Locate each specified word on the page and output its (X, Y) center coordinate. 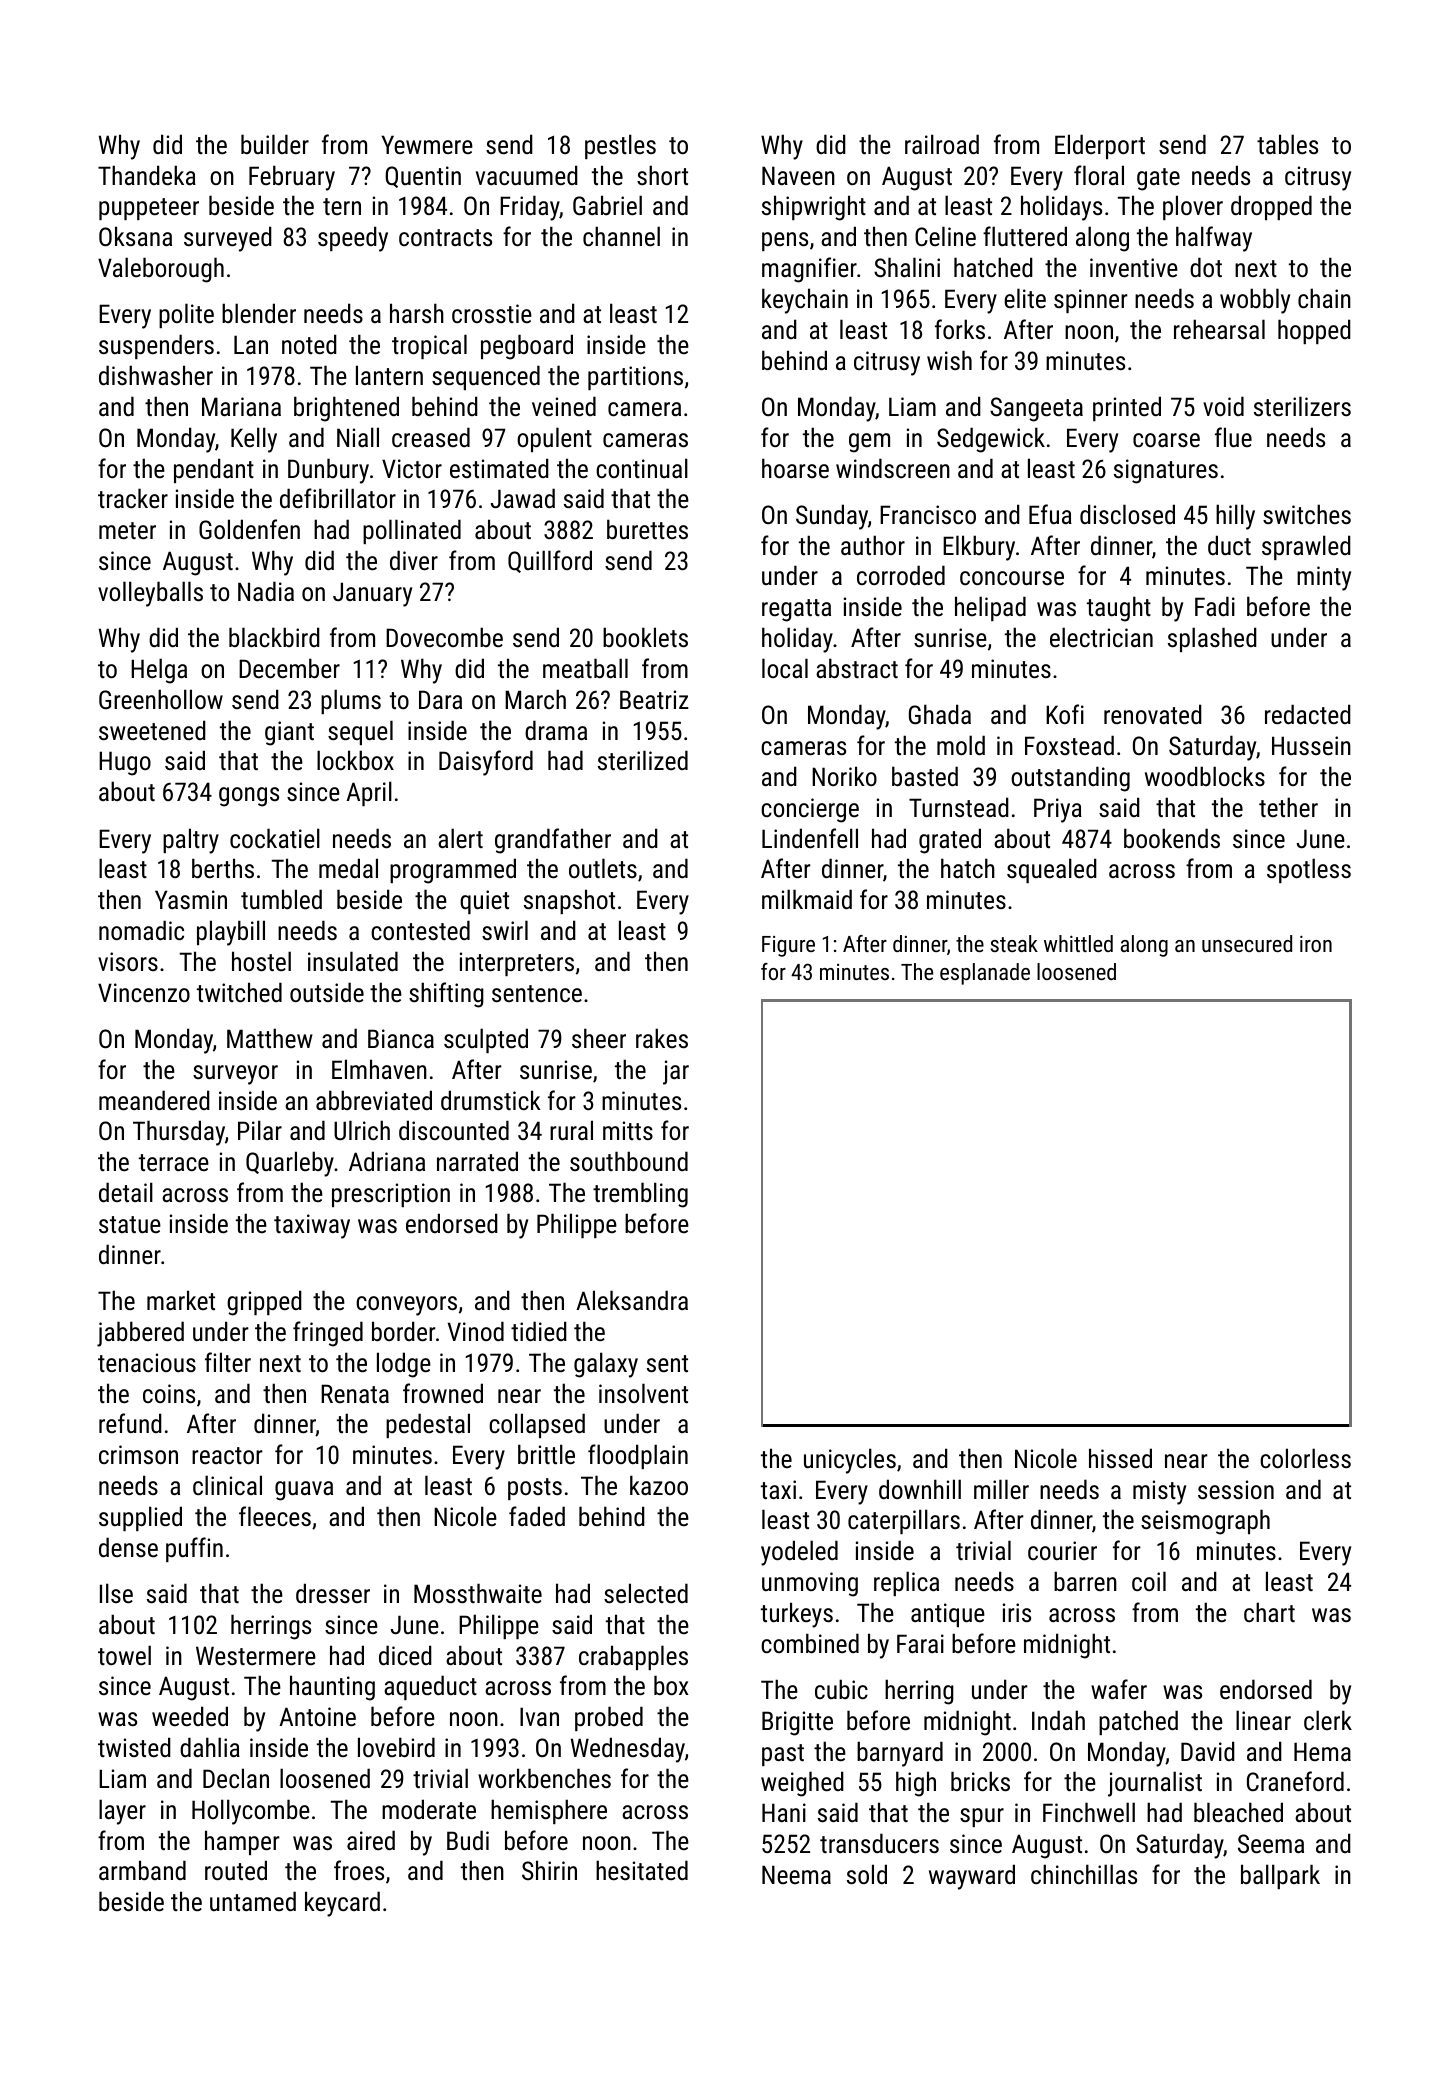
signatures (1166, 471)
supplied (140, 1518)
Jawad (523, 498)
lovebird (396, 1747)
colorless (1305, 1458)
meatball (585, 668)
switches (1307, 514)
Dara (440, 699)
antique (948, 1615)
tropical (429, 346)
